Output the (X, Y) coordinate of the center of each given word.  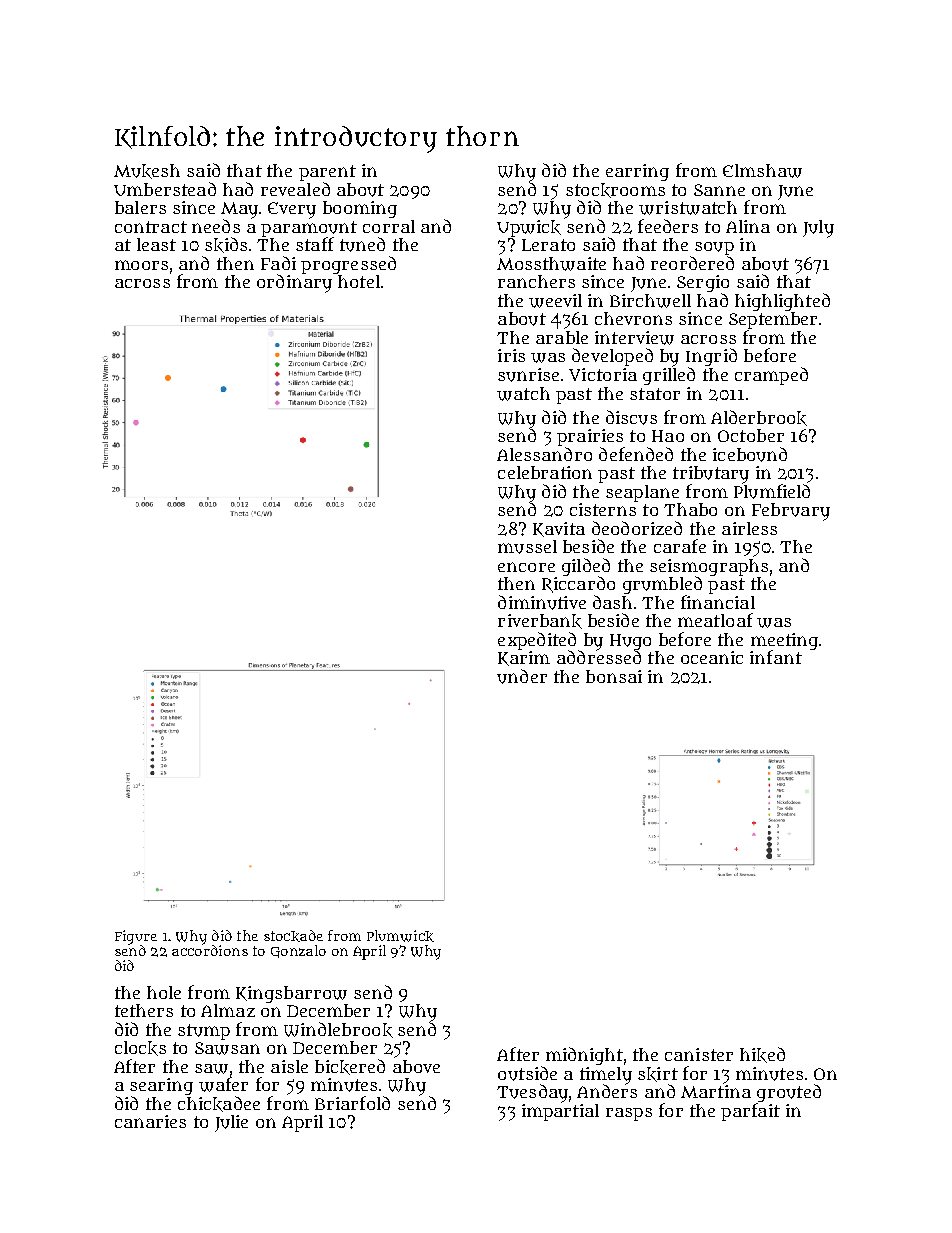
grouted (789, 1093)
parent (327, 173)
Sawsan (227, 1048)
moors (141, 265)
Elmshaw (762, 171)
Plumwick (400, 936)
